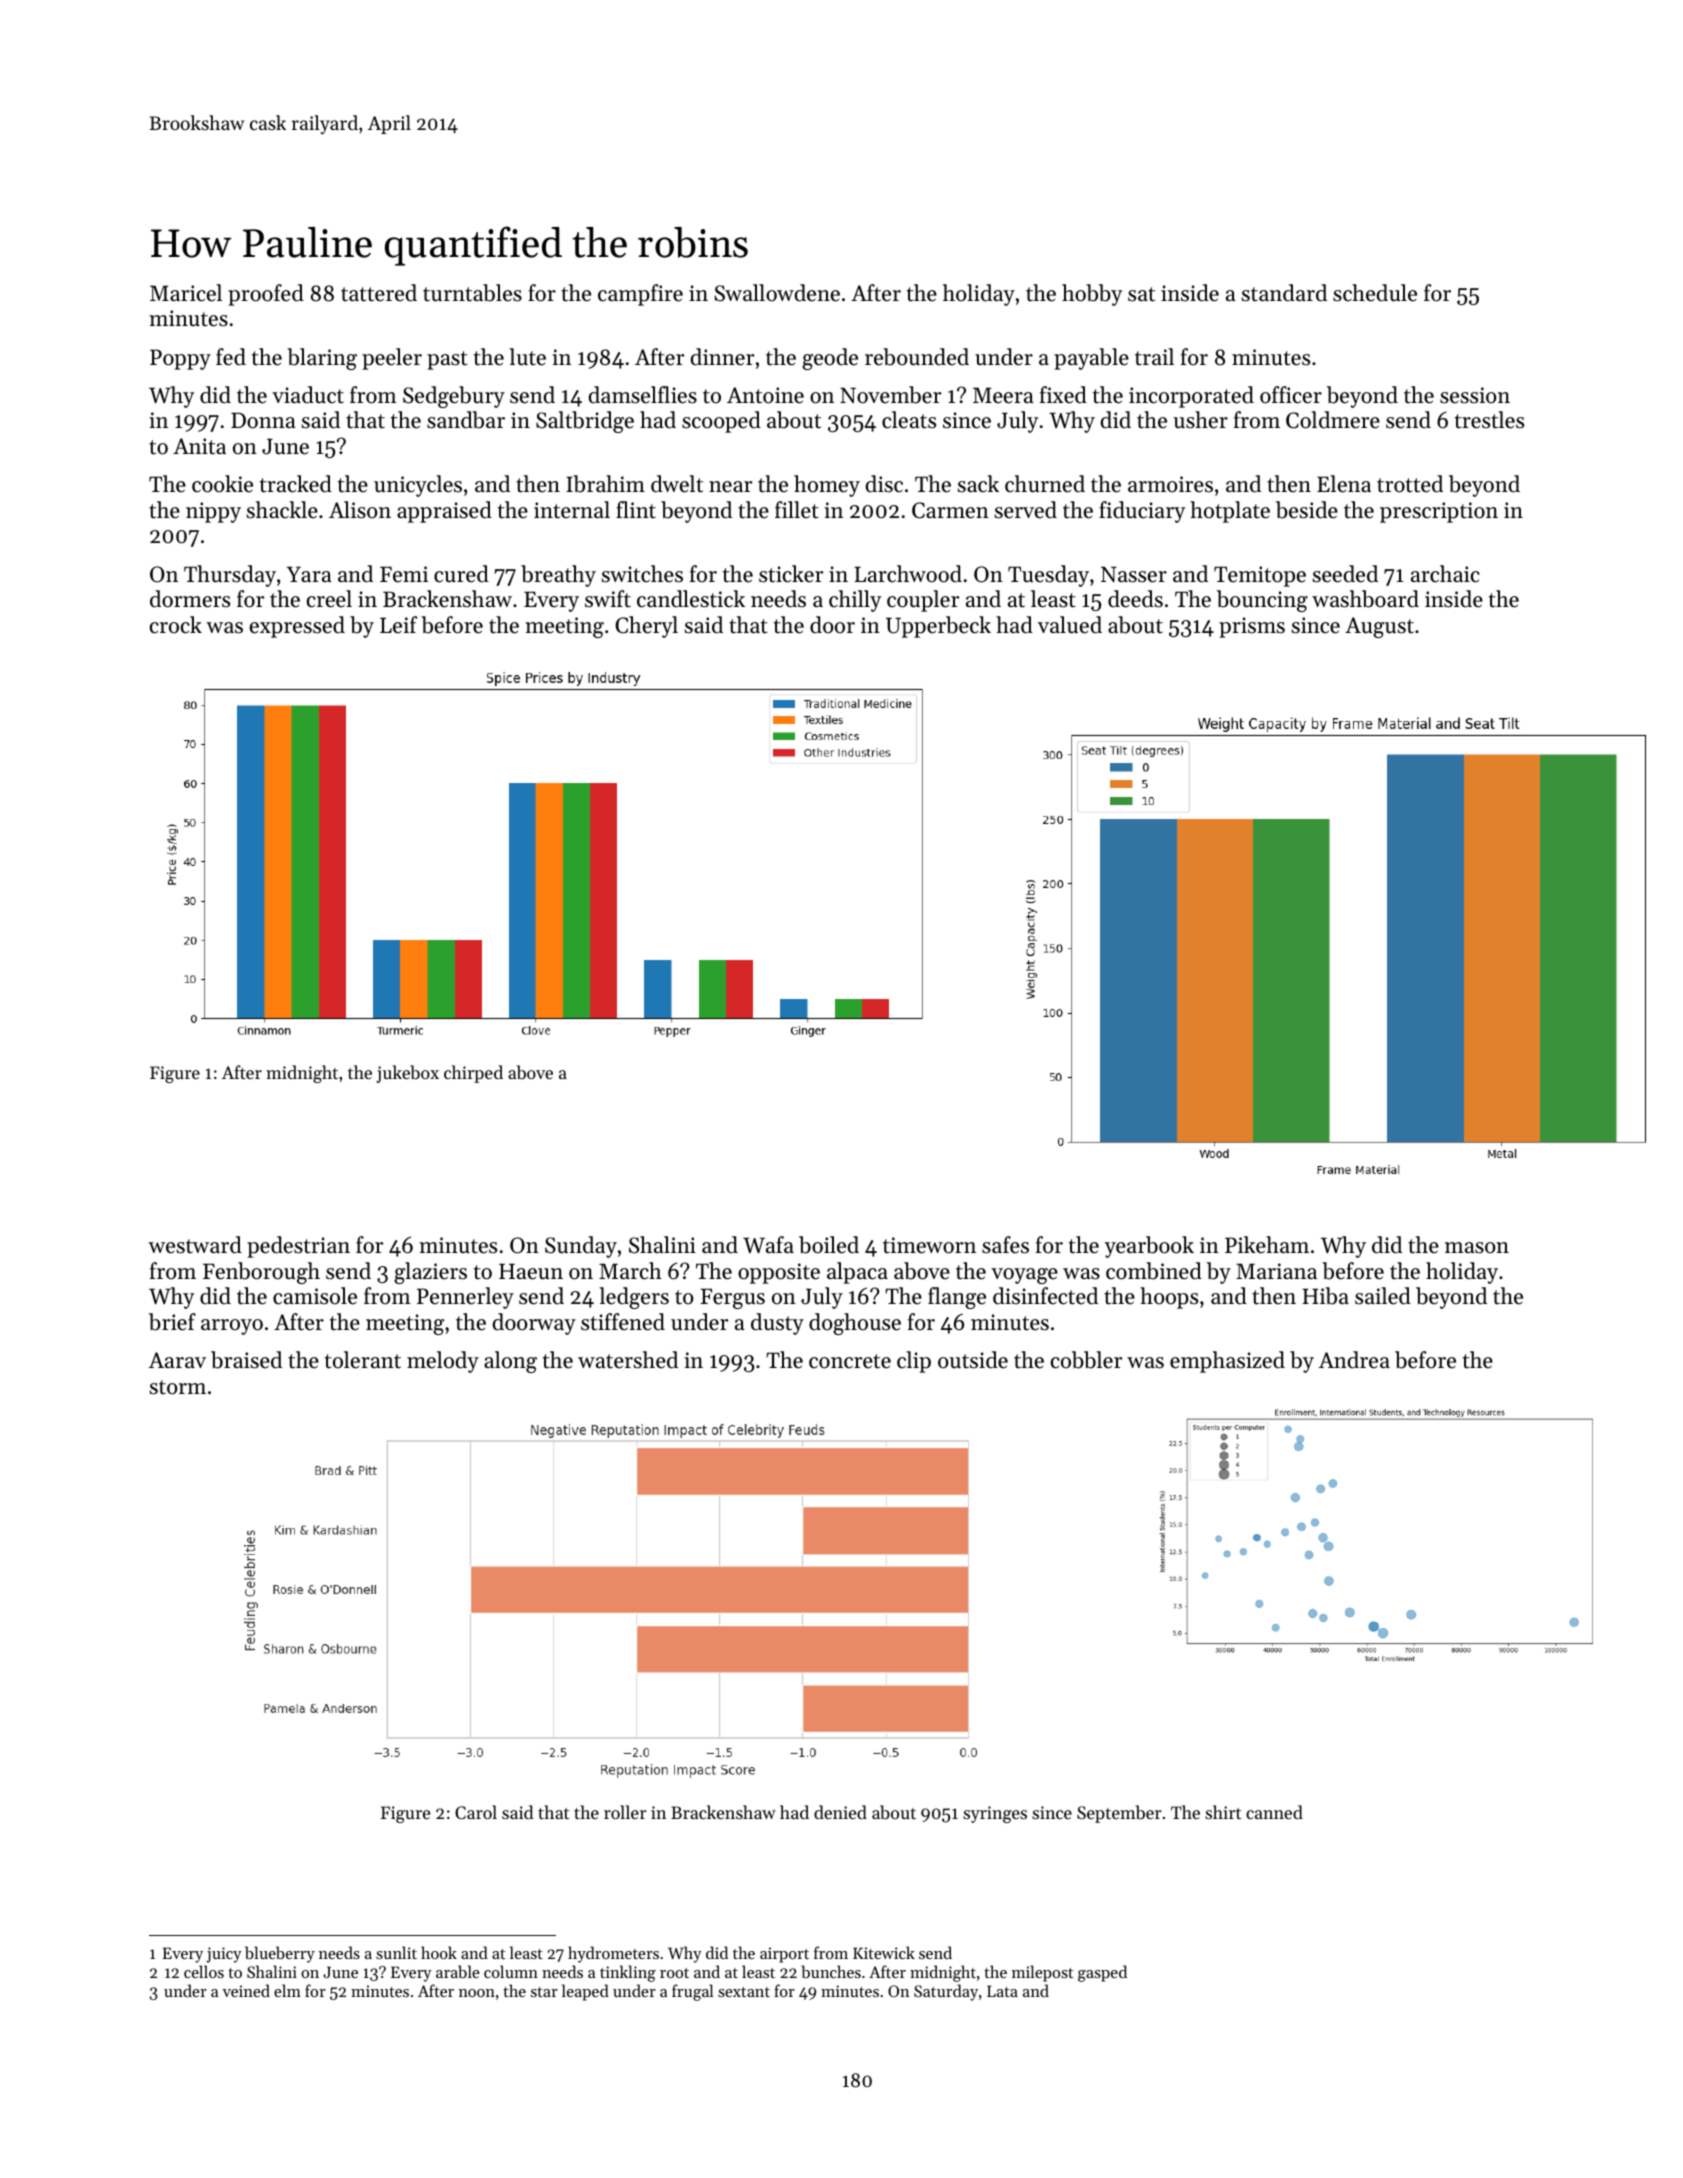  I want to click on valued, so click(1070, 625).
